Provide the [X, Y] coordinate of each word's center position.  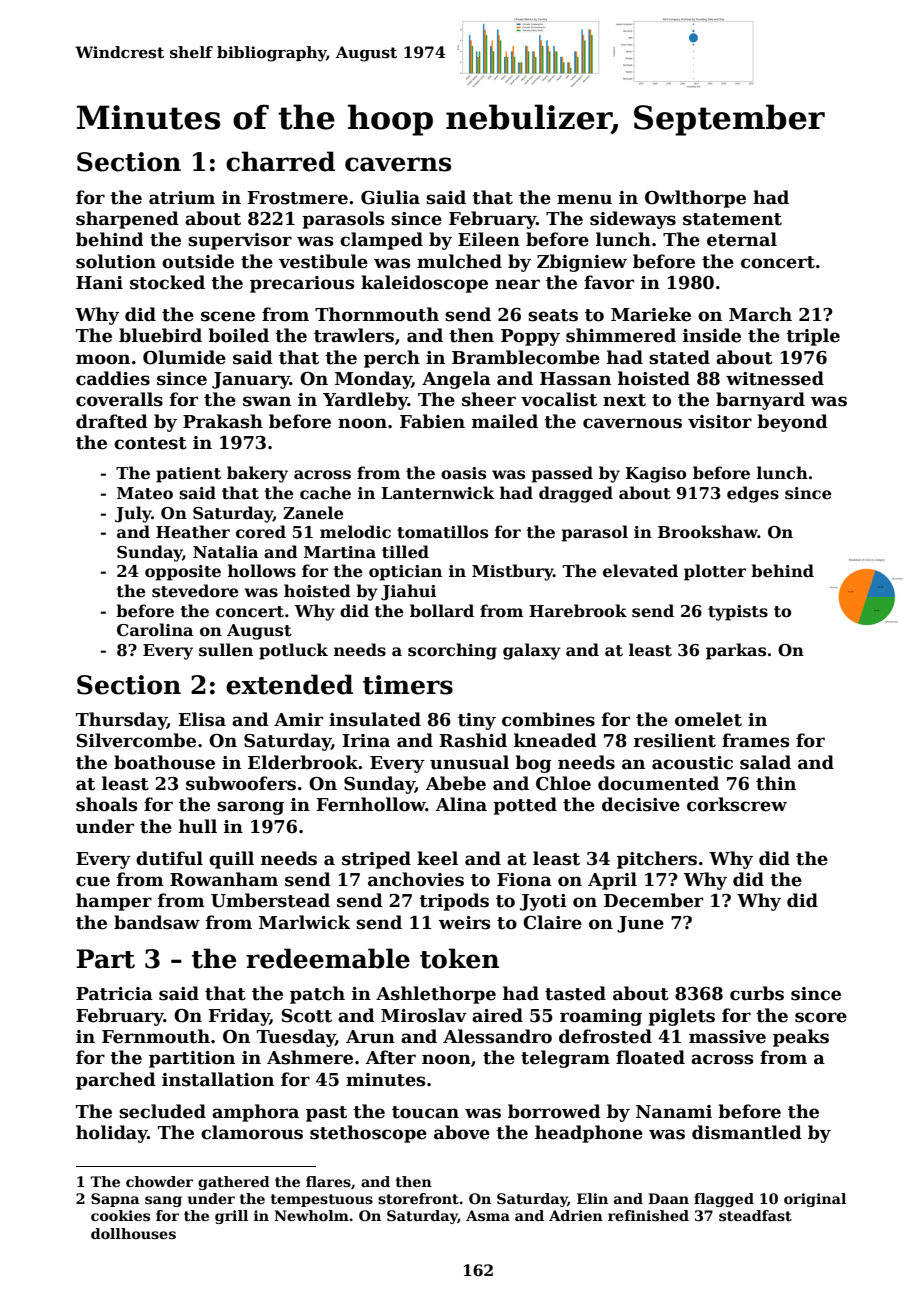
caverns [398, 164]
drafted [112, 421]
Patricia [114, 994]
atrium [182, 198]
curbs [757, 993]
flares [328, 1181]
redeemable [328, 958]
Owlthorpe [695, 199]
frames [756, 740]
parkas [736, 651]
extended [289, 684]
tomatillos [442, 532]
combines [548, 719]
